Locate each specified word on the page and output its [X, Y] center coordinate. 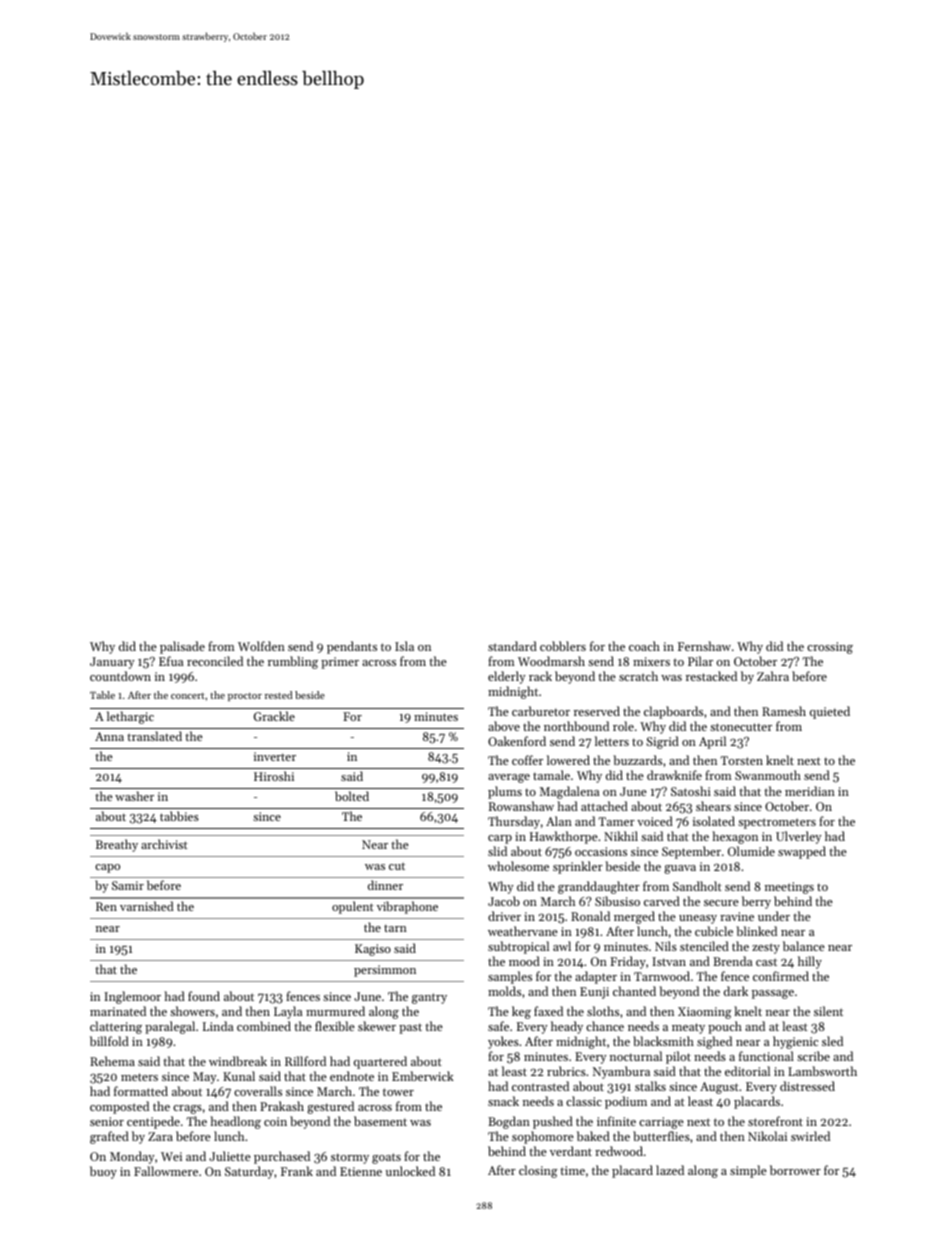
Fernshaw [704, 646]
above [504, 726]
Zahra [773, 676]
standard [512, 646]
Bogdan [509, 1122]
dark [736, 991]
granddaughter [599, 887]
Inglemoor [132, 997]
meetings [789, 888]
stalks [650, 1086]
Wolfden [261, 646]
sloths [603, 1011]
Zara [160, 1136]
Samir [128, 885]
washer [134, 796]
